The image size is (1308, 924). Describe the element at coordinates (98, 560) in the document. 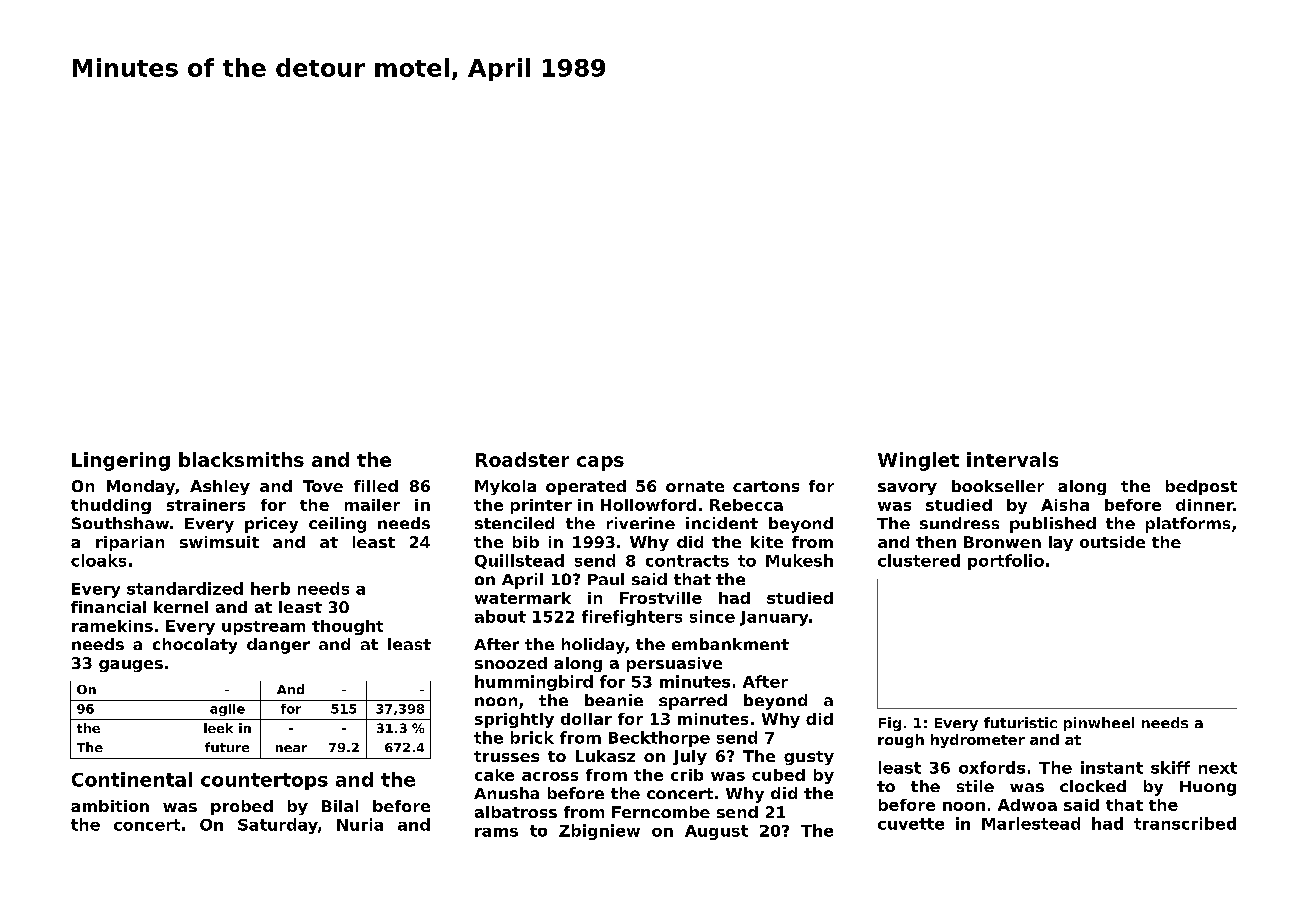

I see `cloaks` at that location.
